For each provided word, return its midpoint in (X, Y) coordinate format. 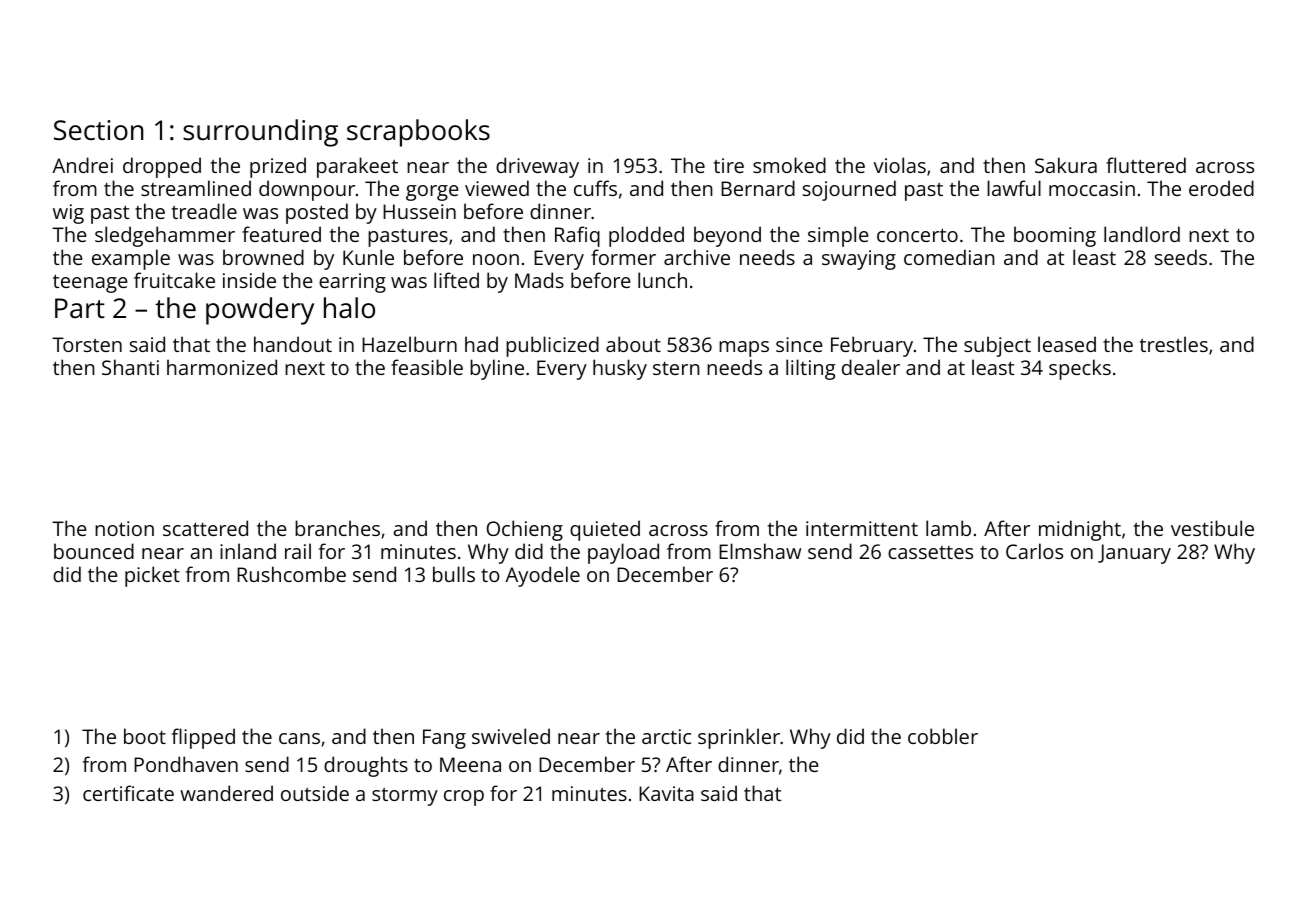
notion (124, 528)
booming (1055, 236)
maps (744, 349)
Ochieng (525, 530)
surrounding (260, 133)
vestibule (1212, 528)
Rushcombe (291, 574)
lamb (948, 528)
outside (315, 793)
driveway (537, 167)
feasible (427, 367)
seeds (1181, 257)
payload (623, 553)
